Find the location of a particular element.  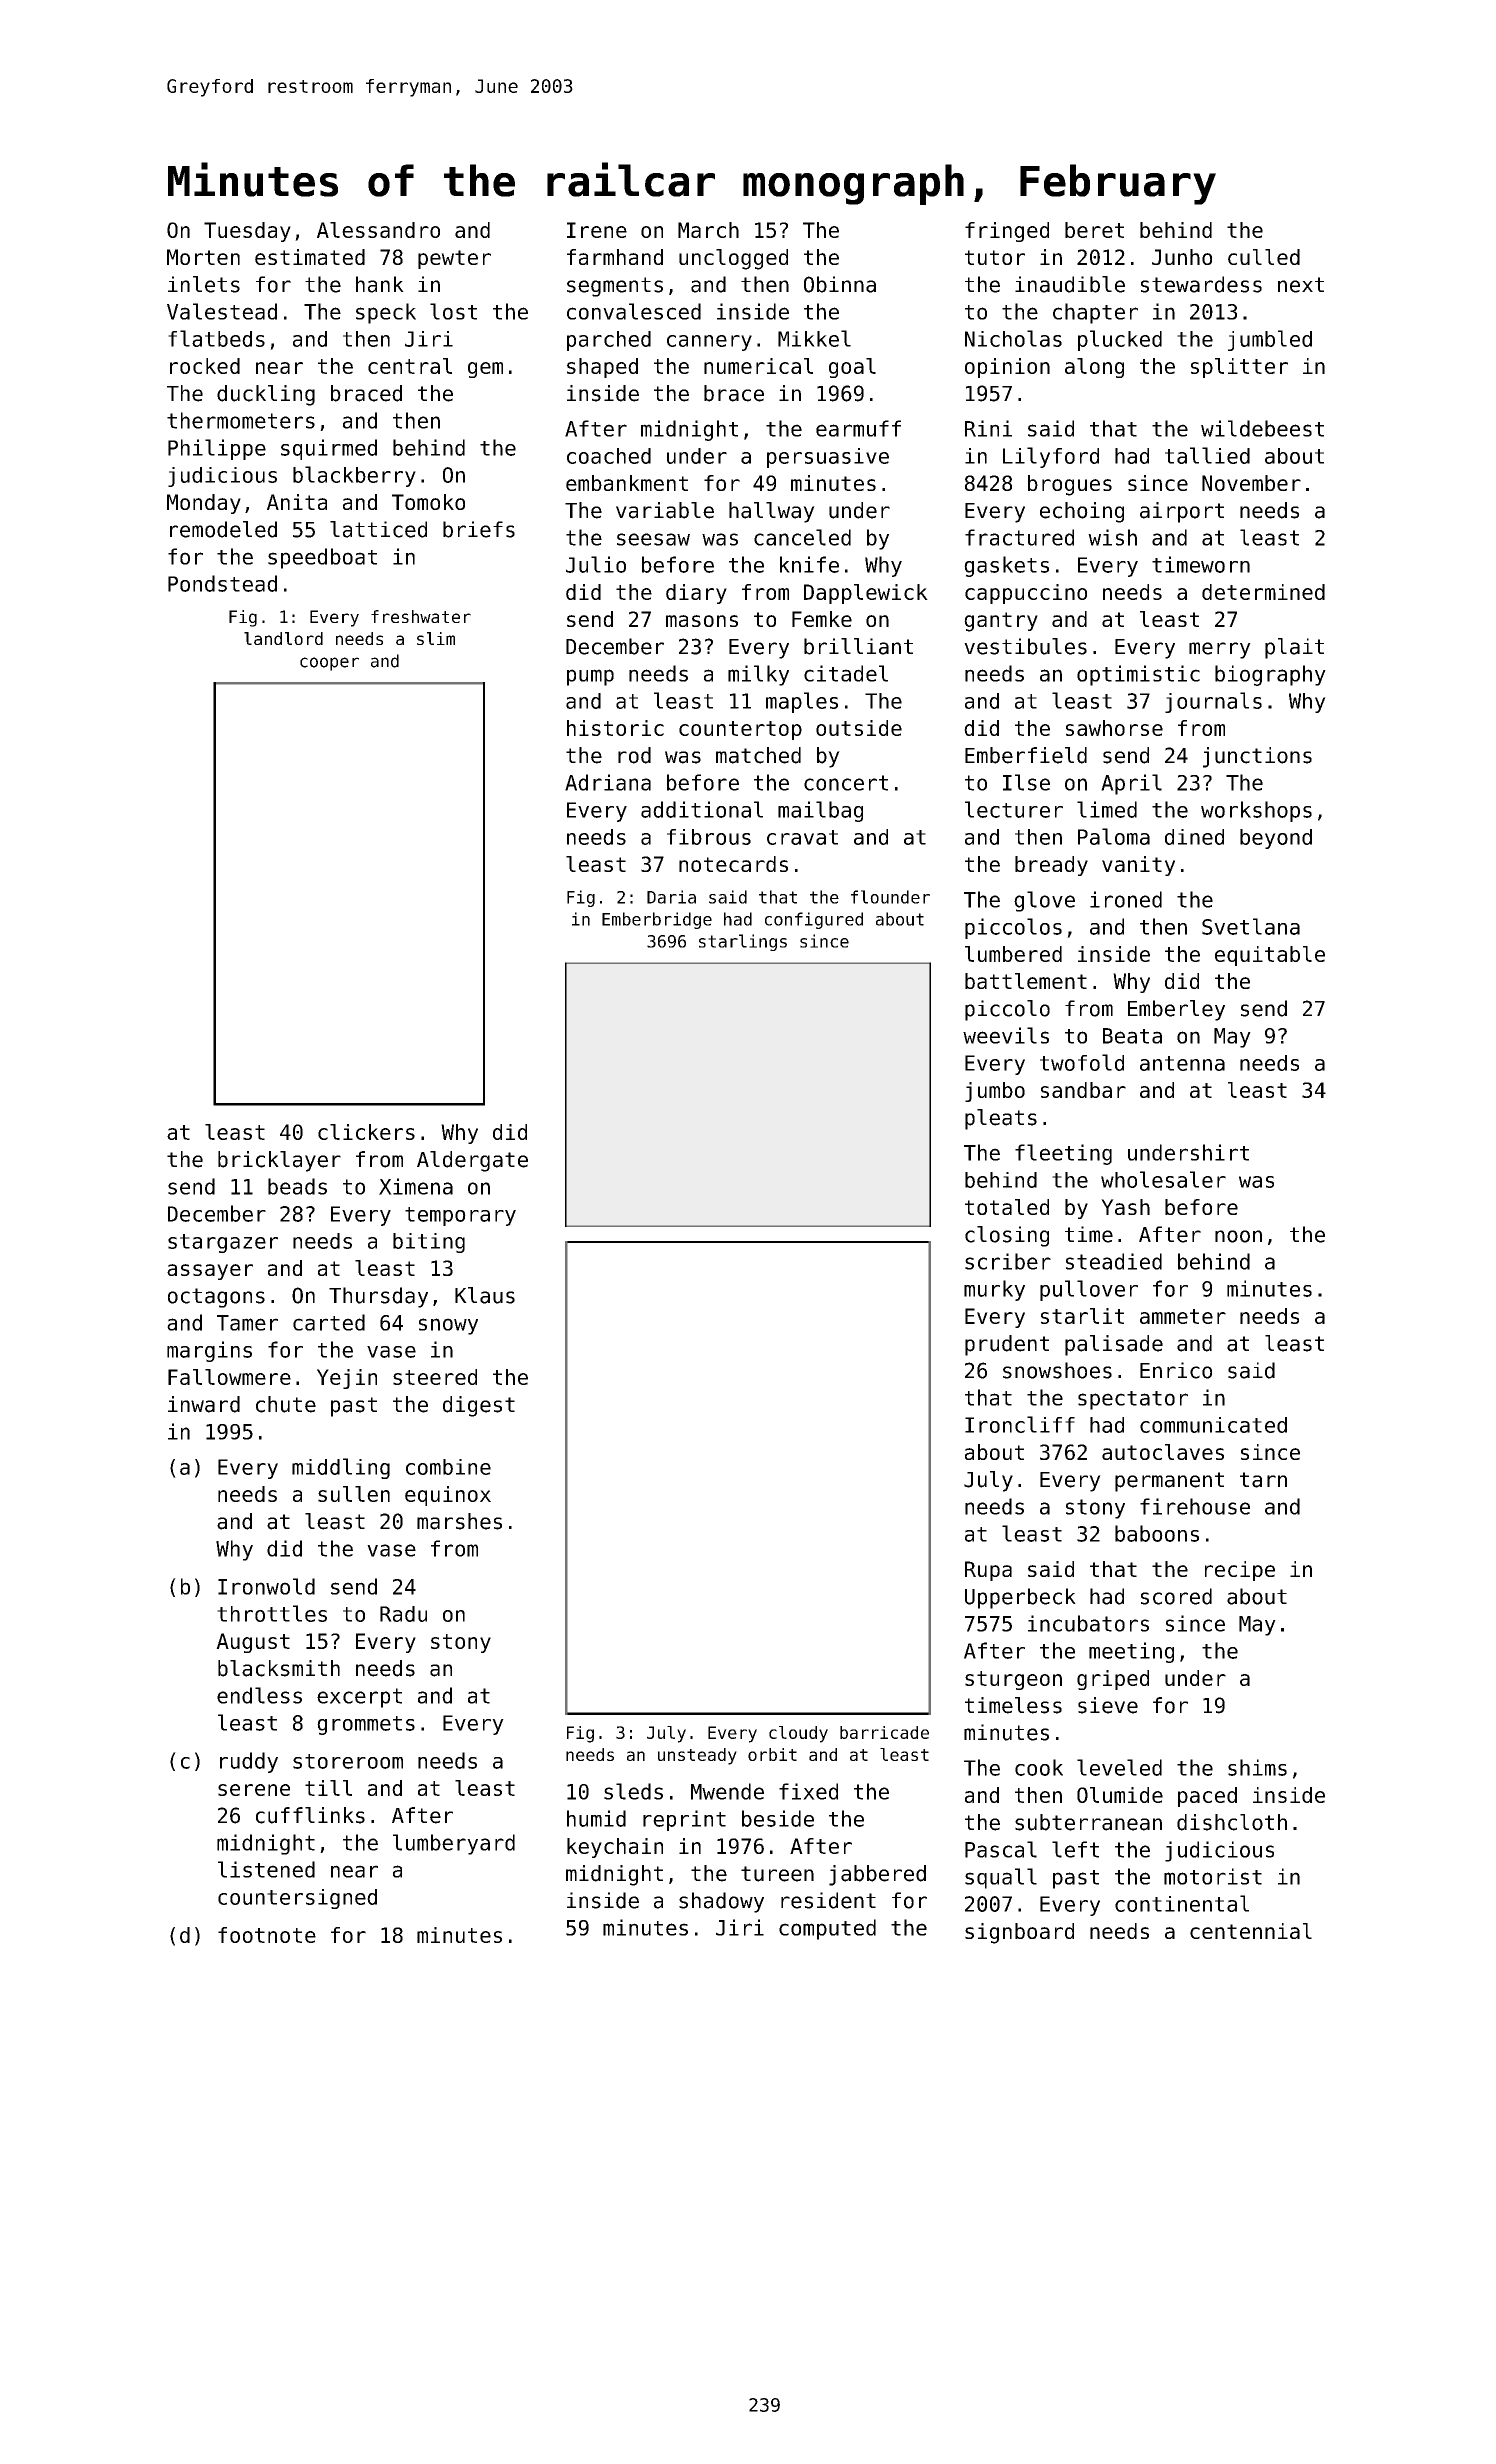

lost is located at coordinates (453, 311).
